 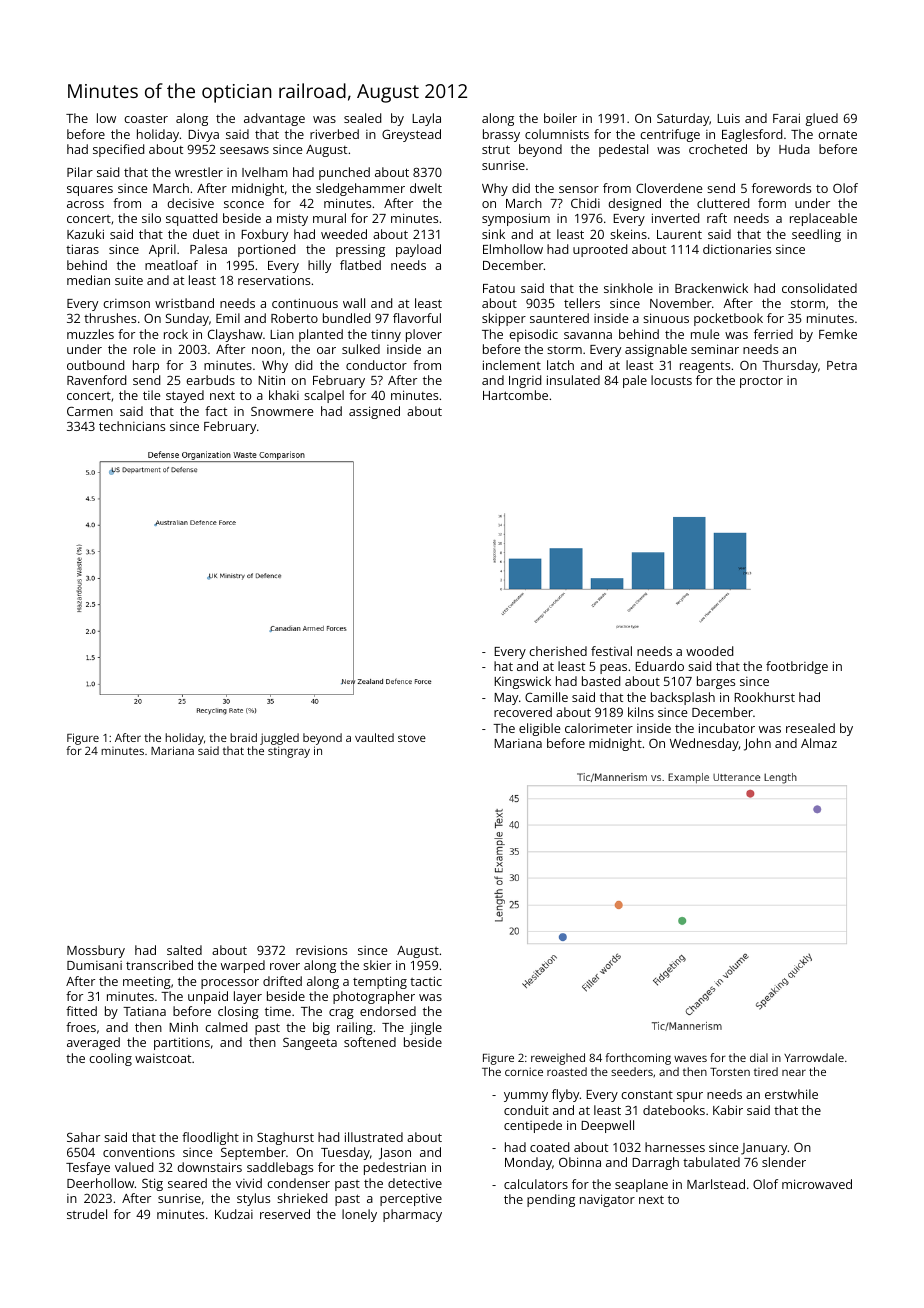 What do you see at coordinates (659, 666) in the screenshot?
I see `Eduardo` at bounding box center [659, 666].
